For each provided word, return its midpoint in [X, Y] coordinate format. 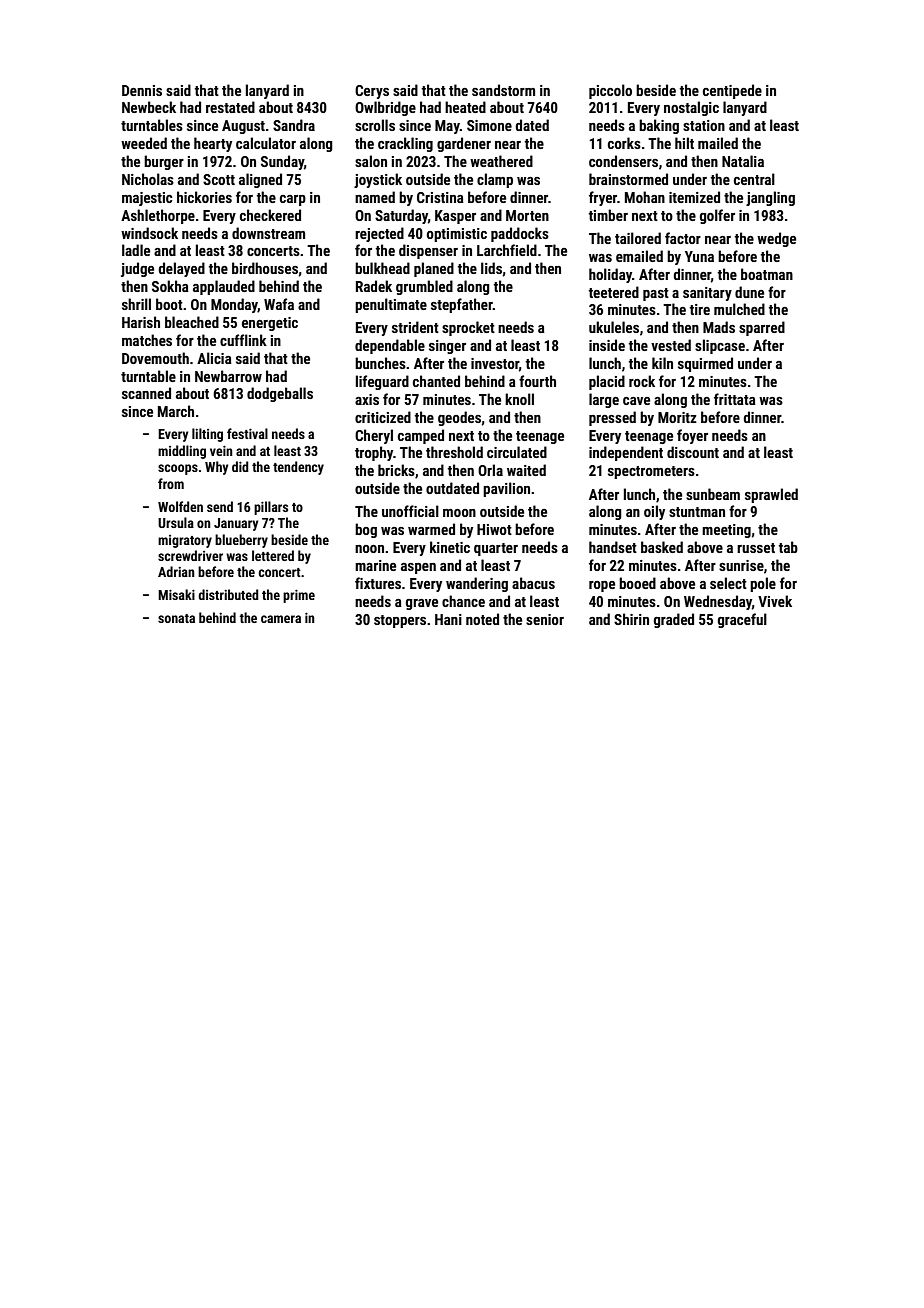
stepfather [462, 305]
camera [281, 619]
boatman [767, 274]
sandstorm [503, 90]
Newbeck [149, 107]
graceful [742, 620]
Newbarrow [228, 376]
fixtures [378, 583]
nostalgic [691, 108]
